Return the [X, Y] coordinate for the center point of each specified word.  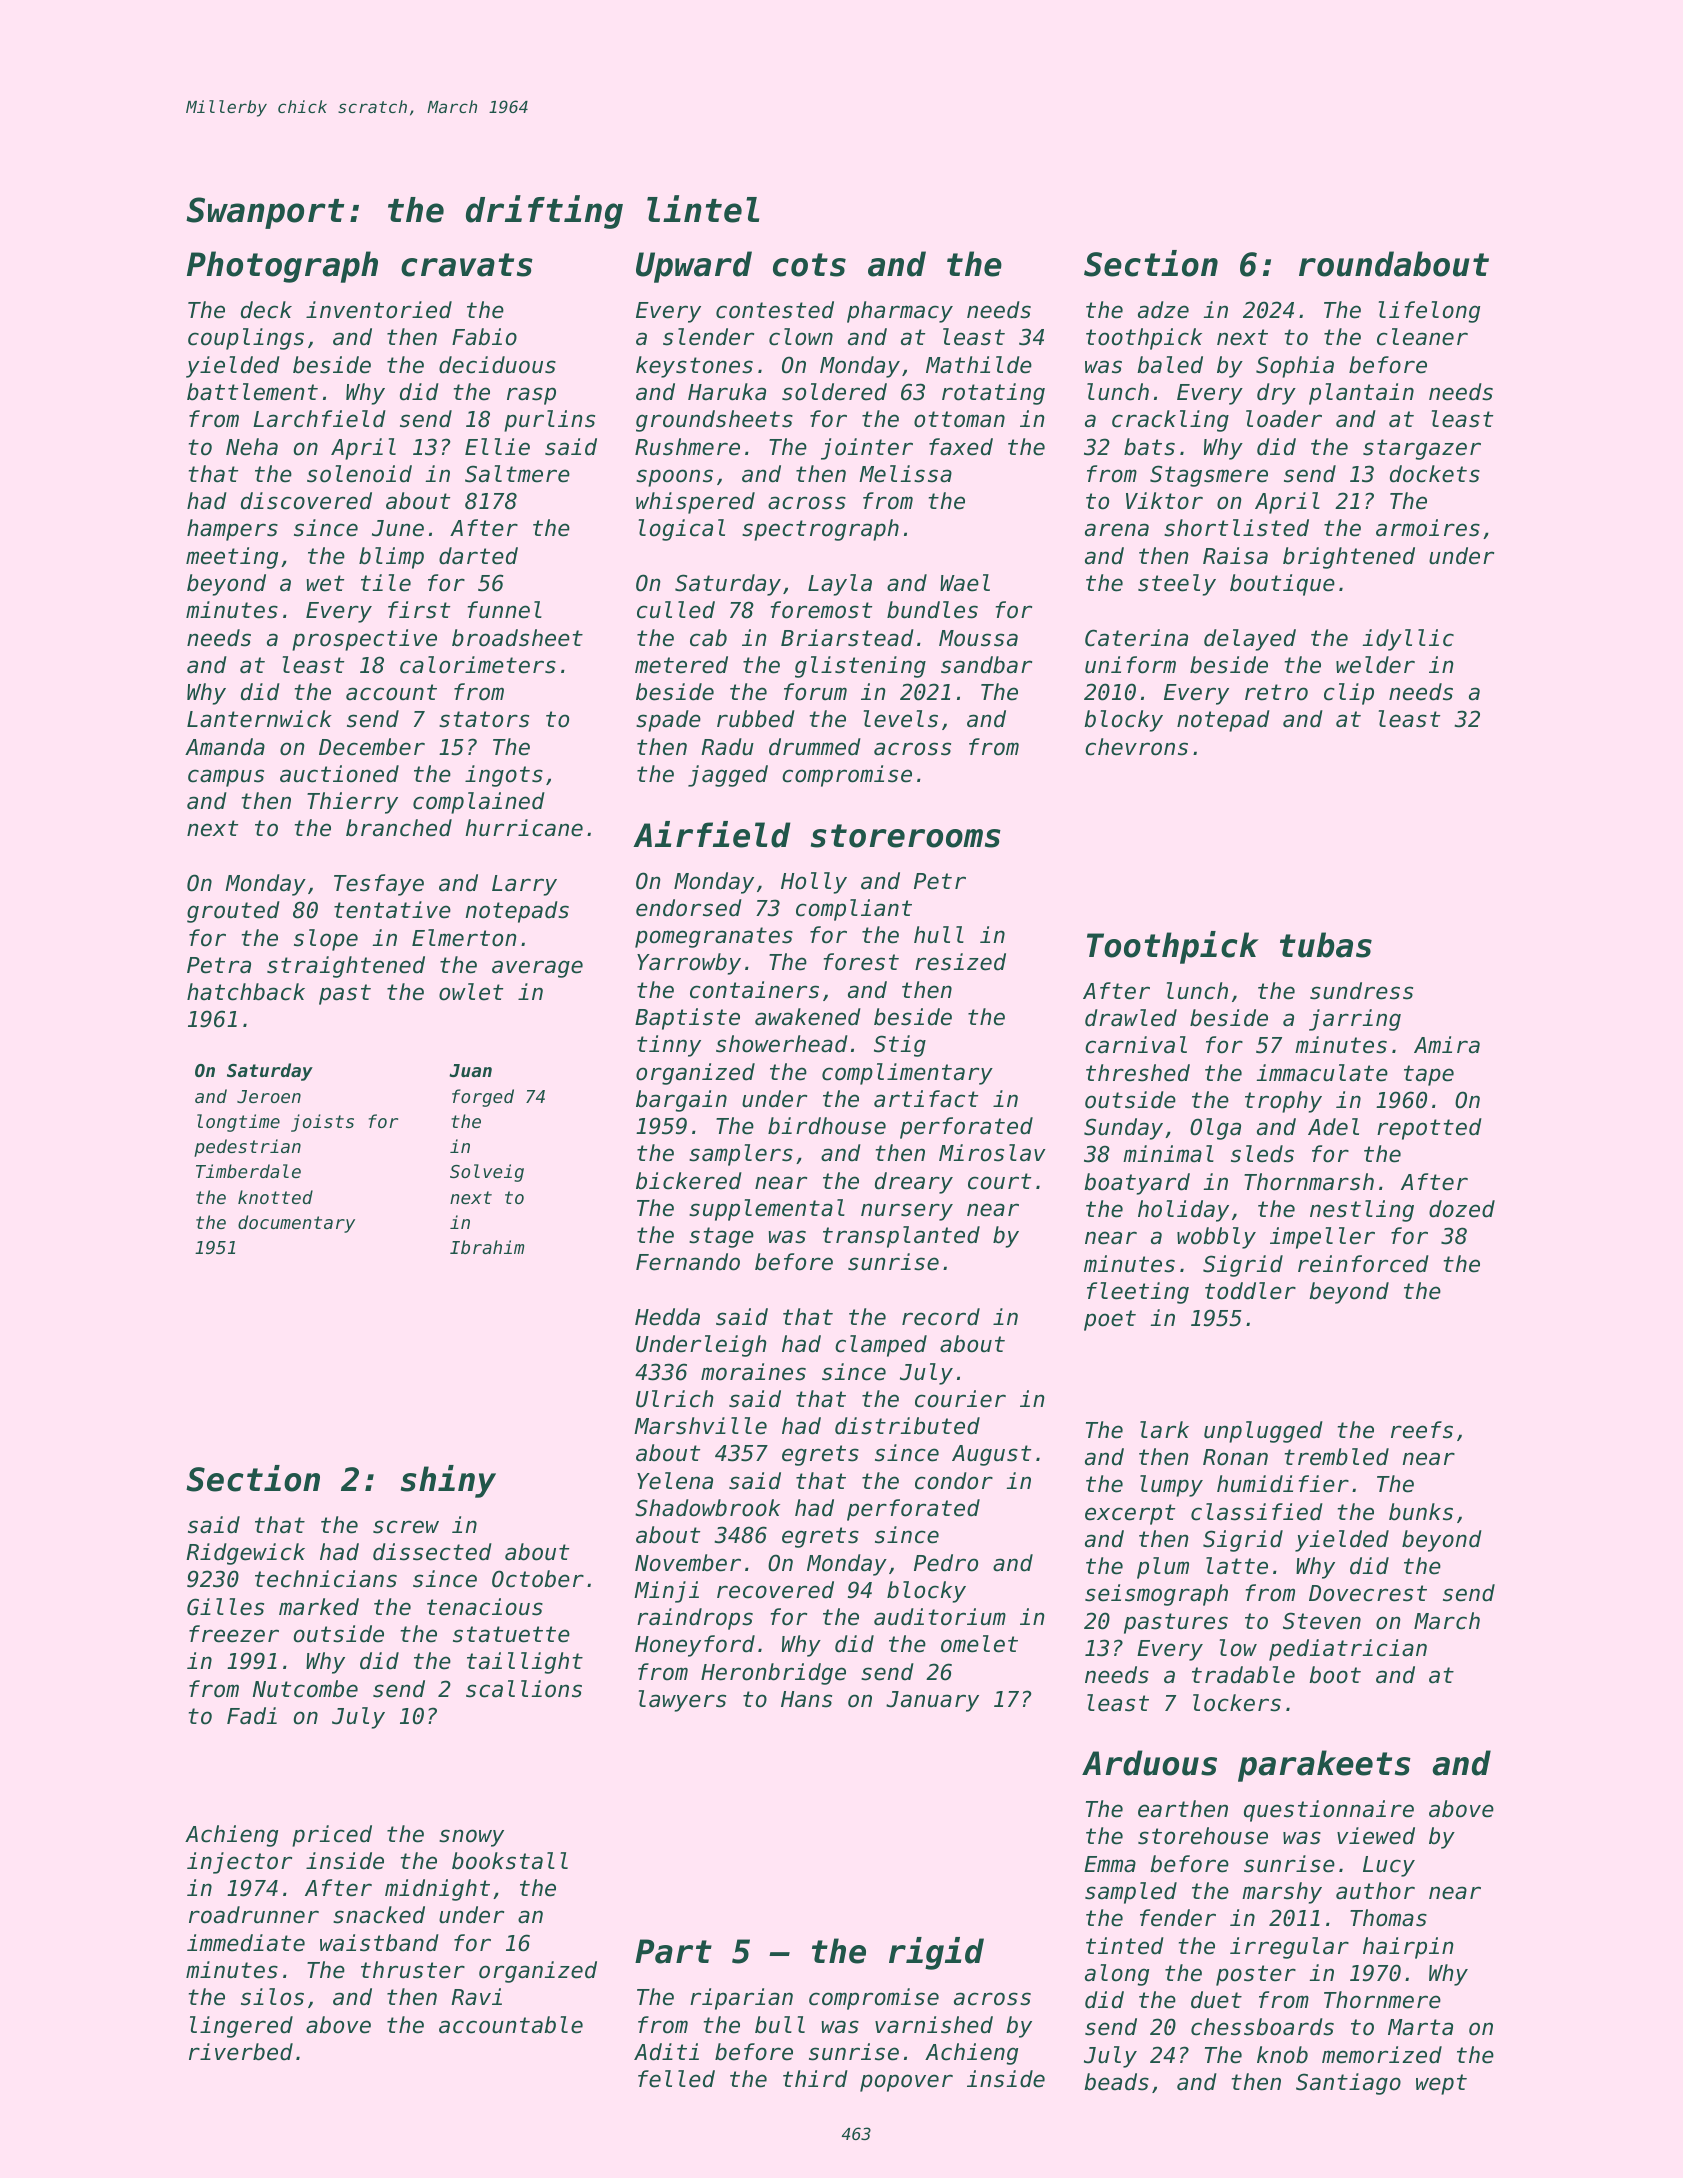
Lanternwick [259, 719]
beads [1116, 2082]
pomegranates [714, 937]
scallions [524, 1689]
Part [673, 1951]
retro [1276, 692]
